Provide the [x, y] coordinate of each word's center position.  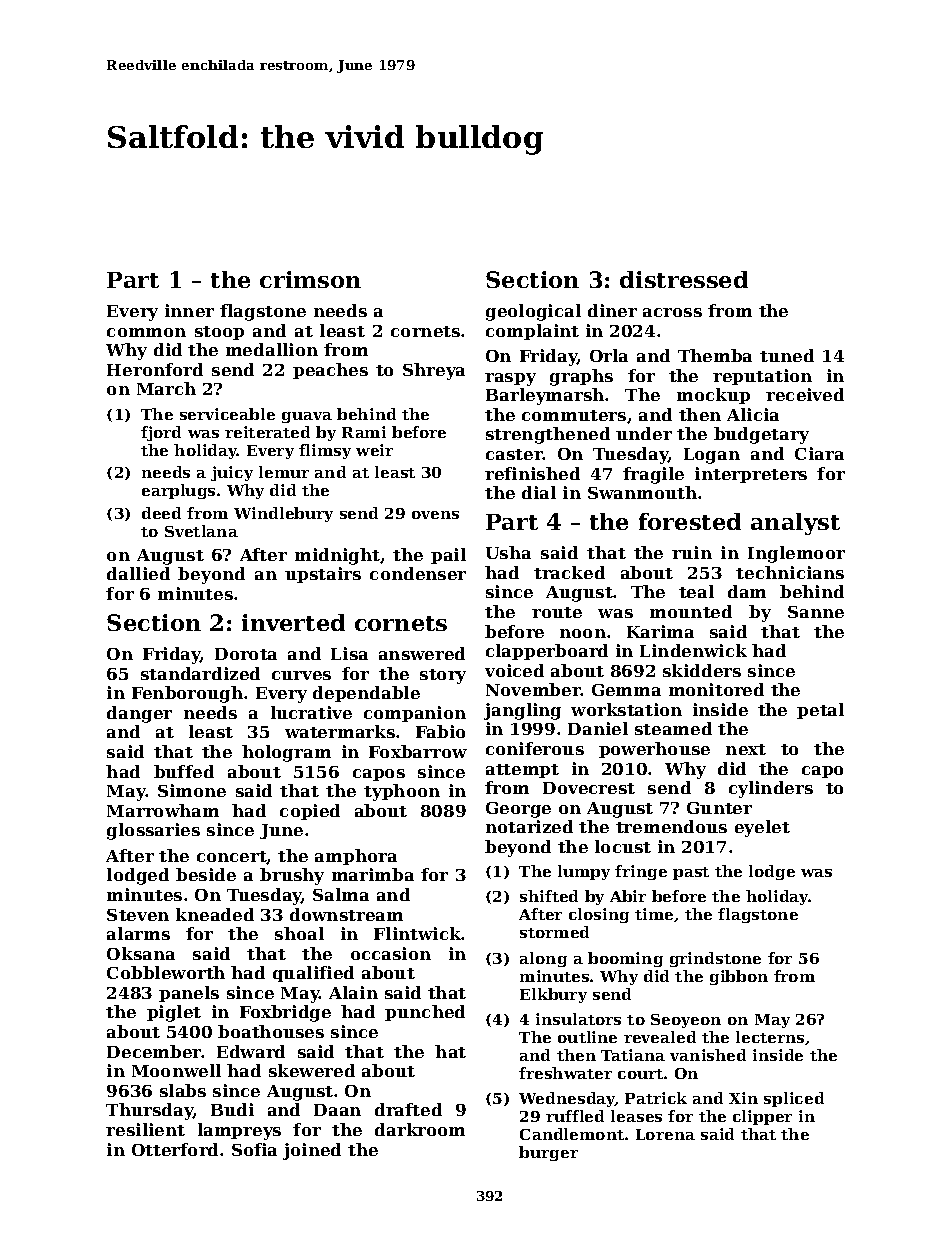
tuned [787, 355]
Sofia [254, 1149]
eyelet [762, 828]
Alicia [753, 414]
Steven [138, 915]
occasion [391, 953]
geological [533, 312]
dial [539, 492]
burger [548, 1153]
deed [161, 513]
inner [189, 310]
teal [696, 591]
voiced [514, 670]
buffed [184, 771]
